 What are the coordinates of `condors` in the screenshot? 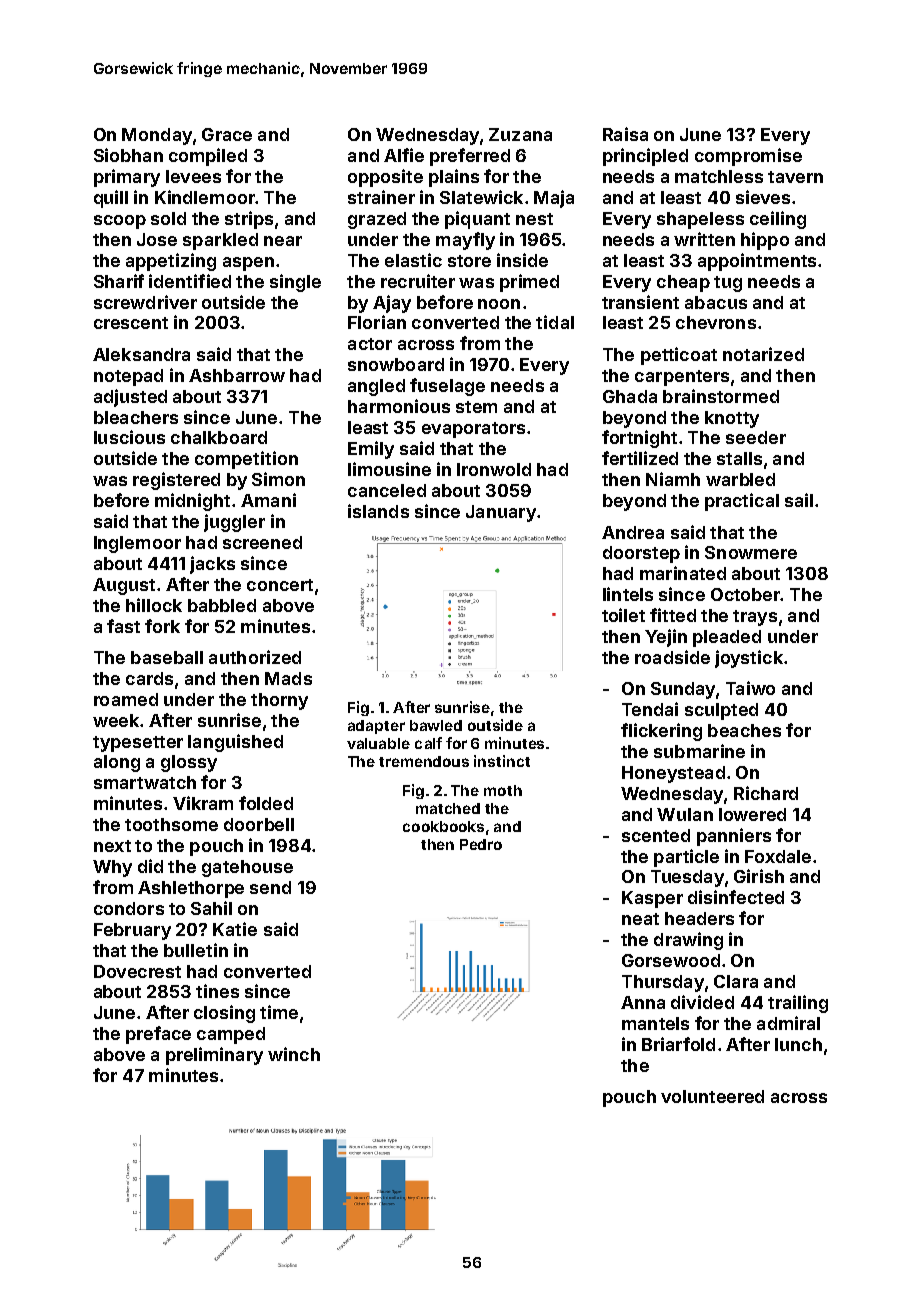 It's located at (129, 908).
